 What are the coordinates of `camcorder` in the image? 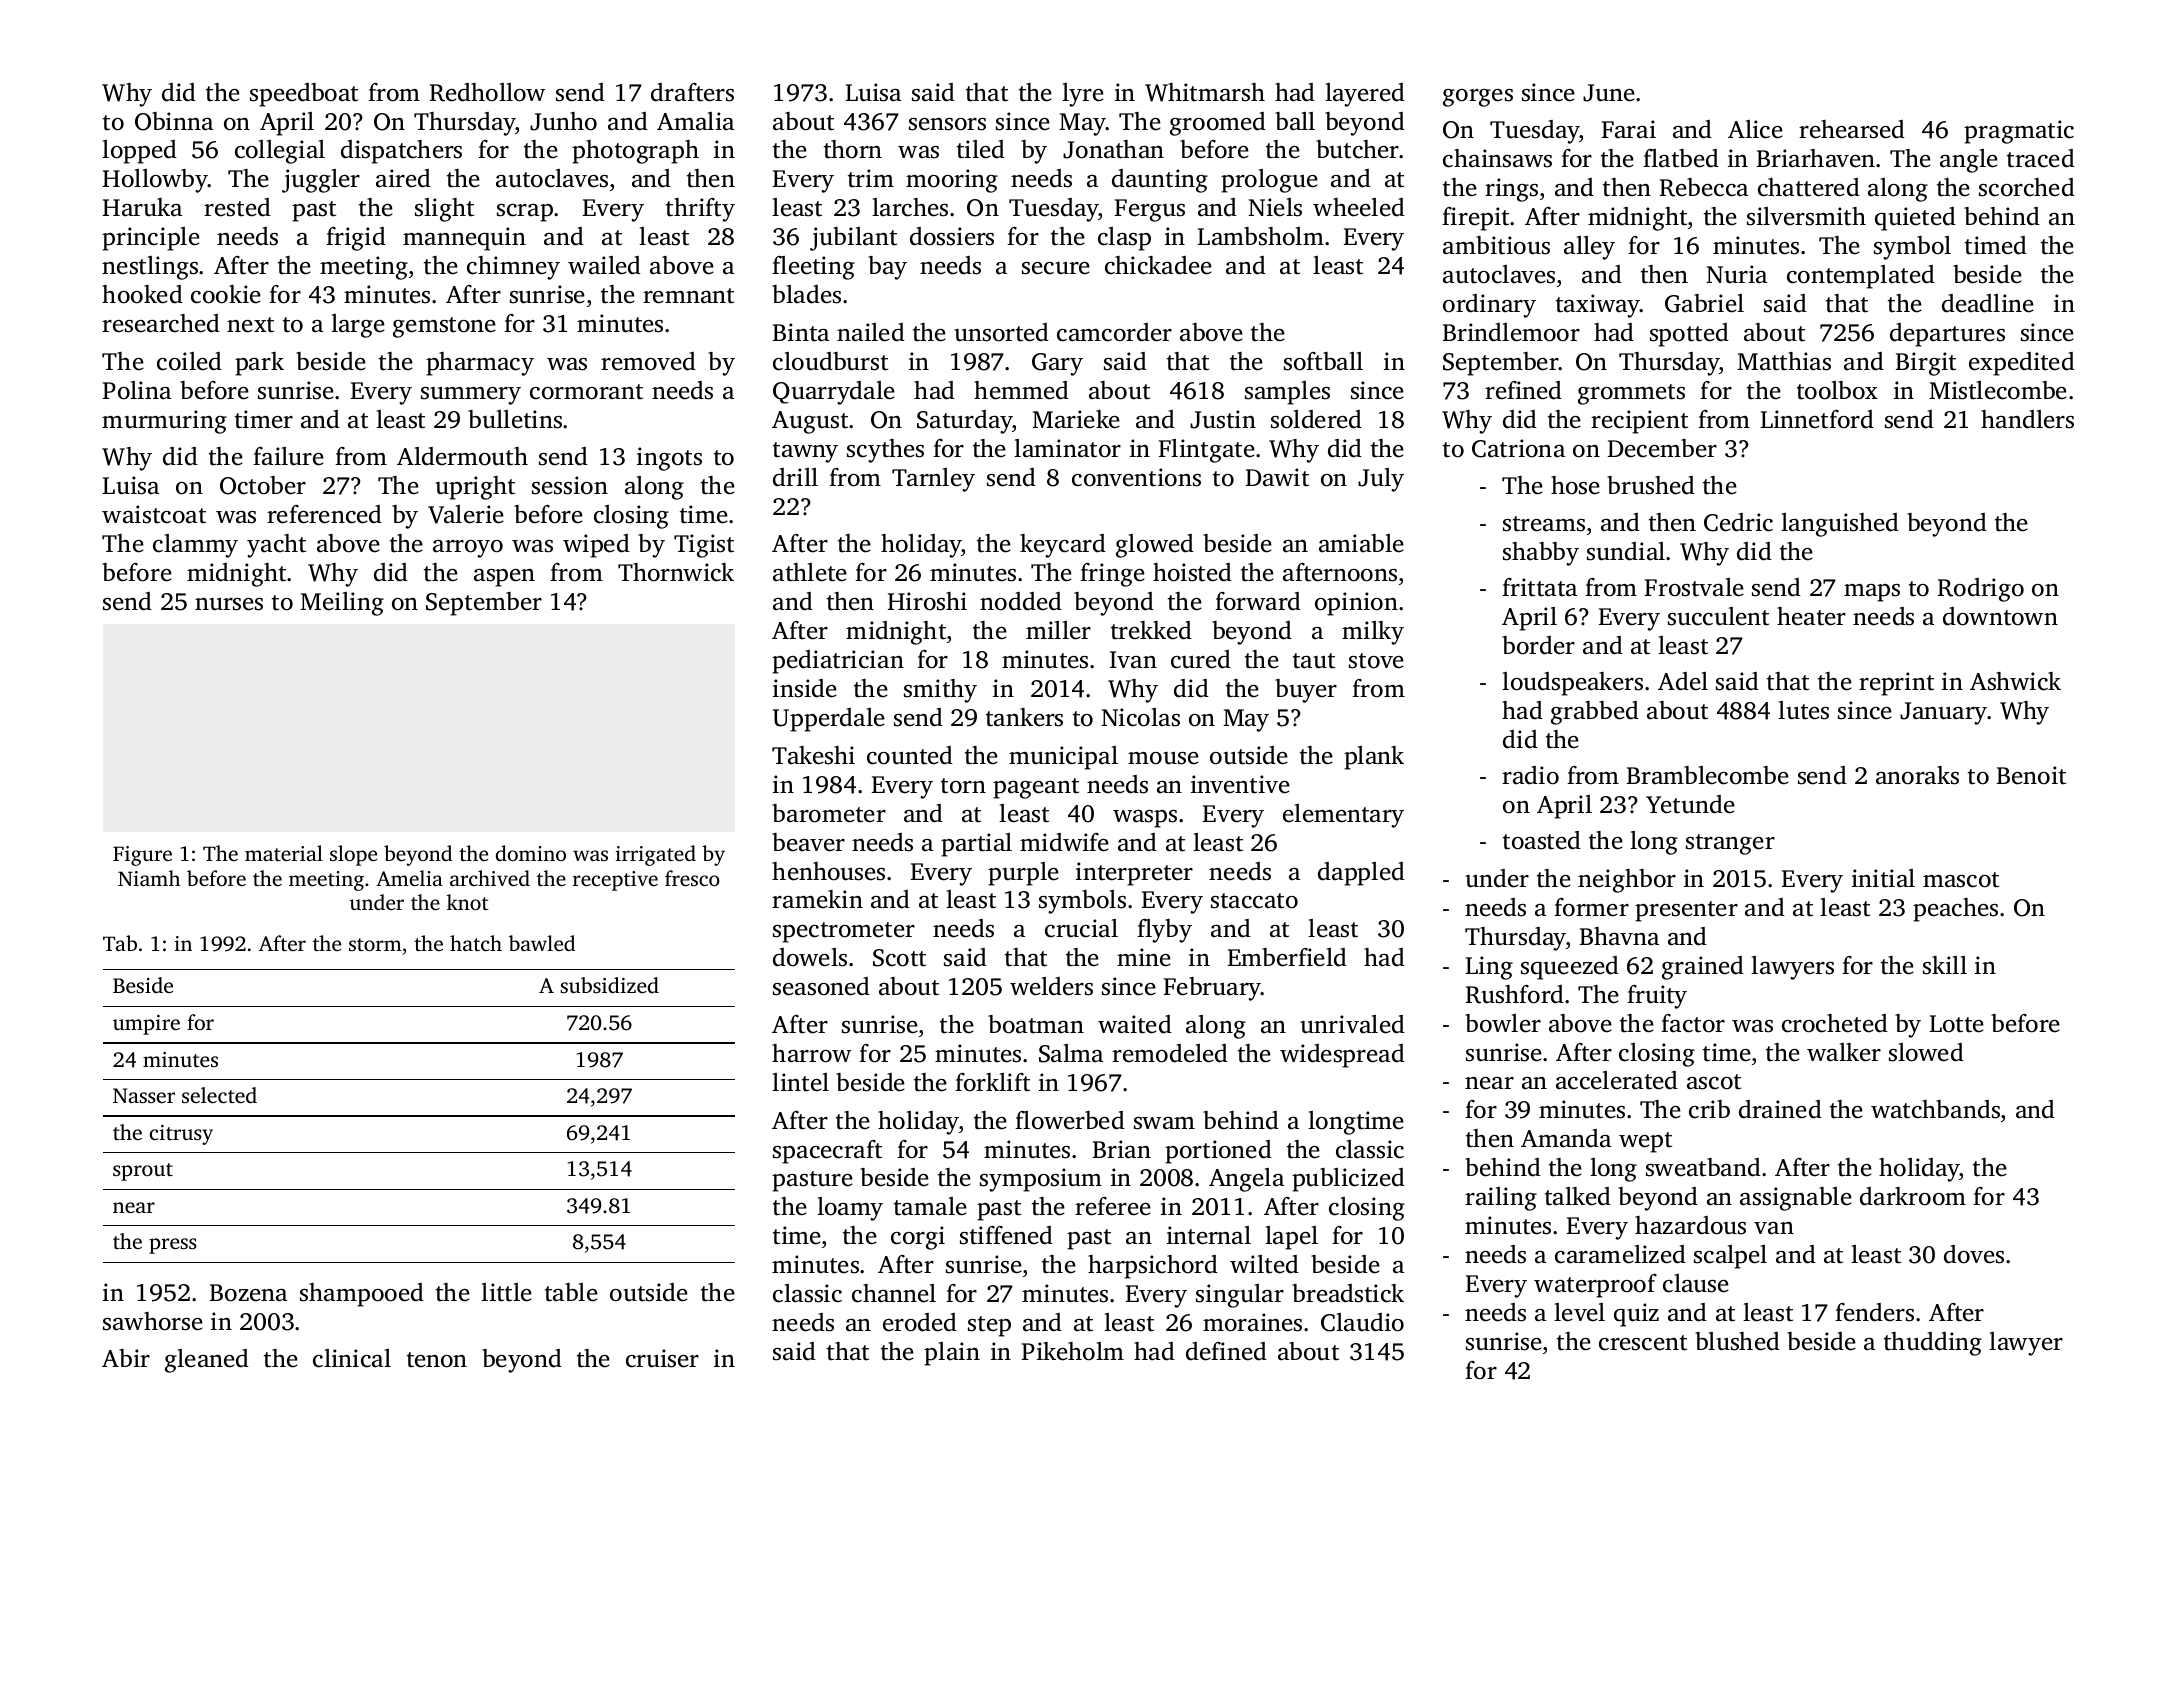 It's located at (1114, 332).
